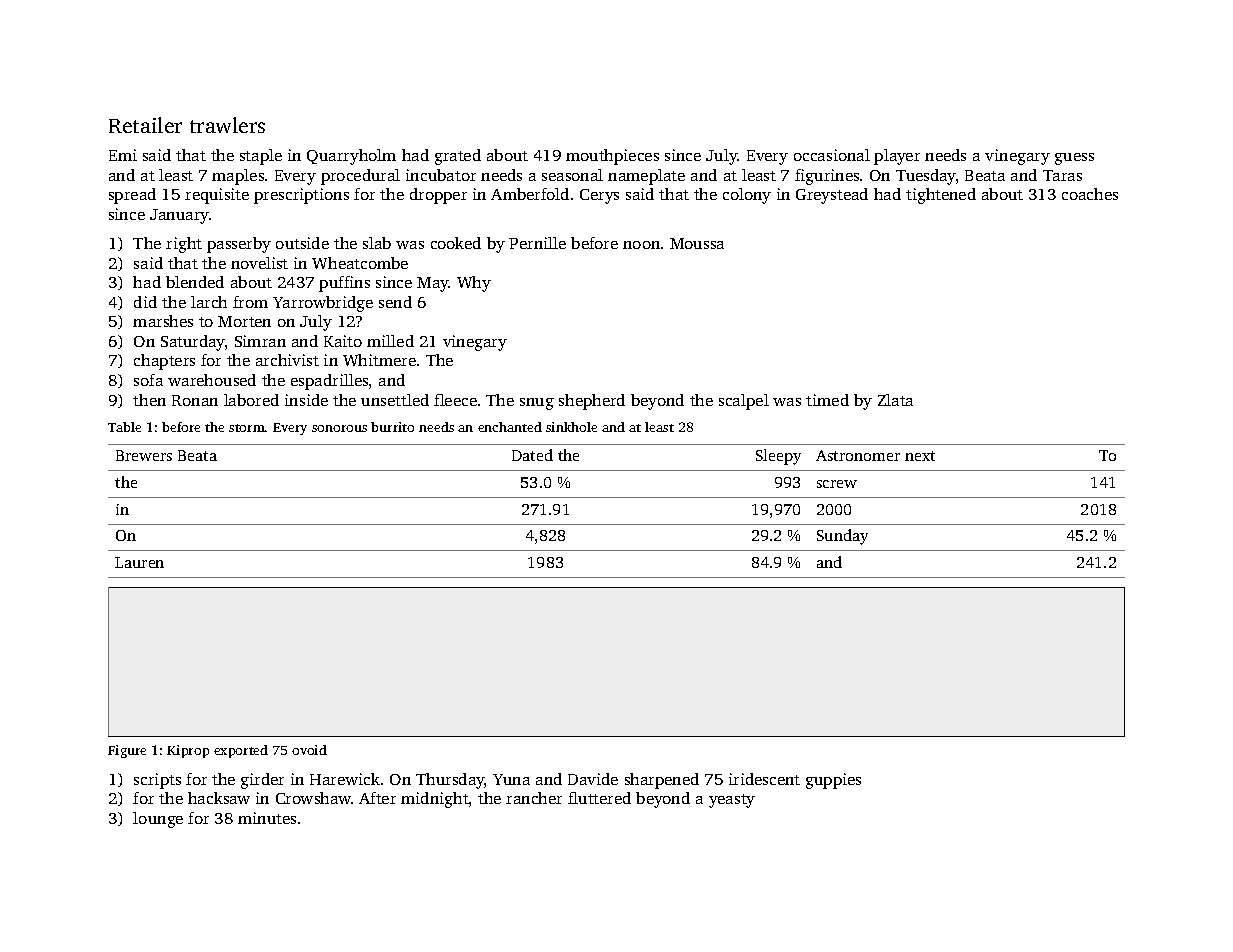  Describe the element at coordinates (302, 243) in the document. I see `outside` at that location.
